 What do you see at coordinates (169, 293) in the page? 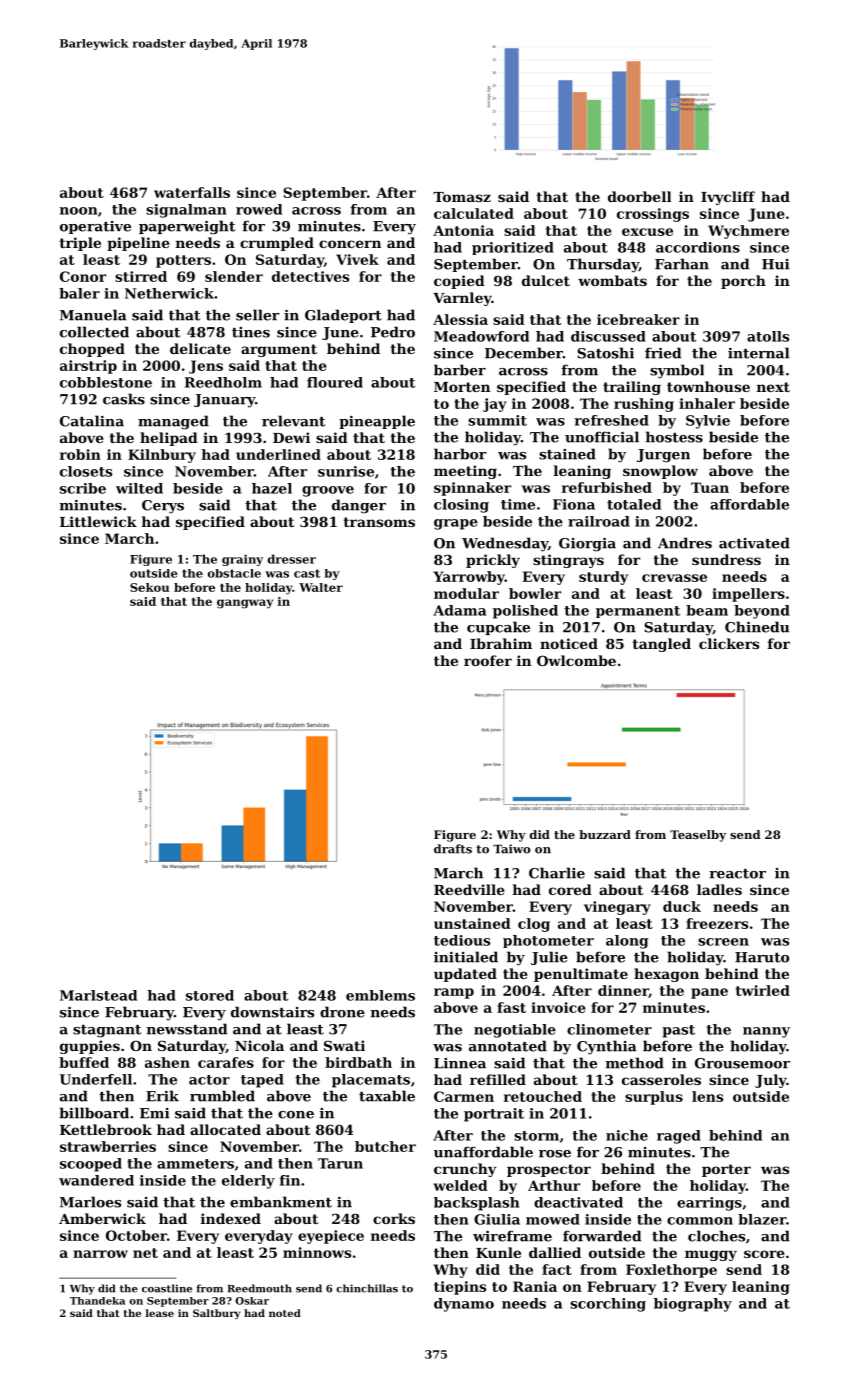
I see `Netherwick` at bounding box center [169, 293].
